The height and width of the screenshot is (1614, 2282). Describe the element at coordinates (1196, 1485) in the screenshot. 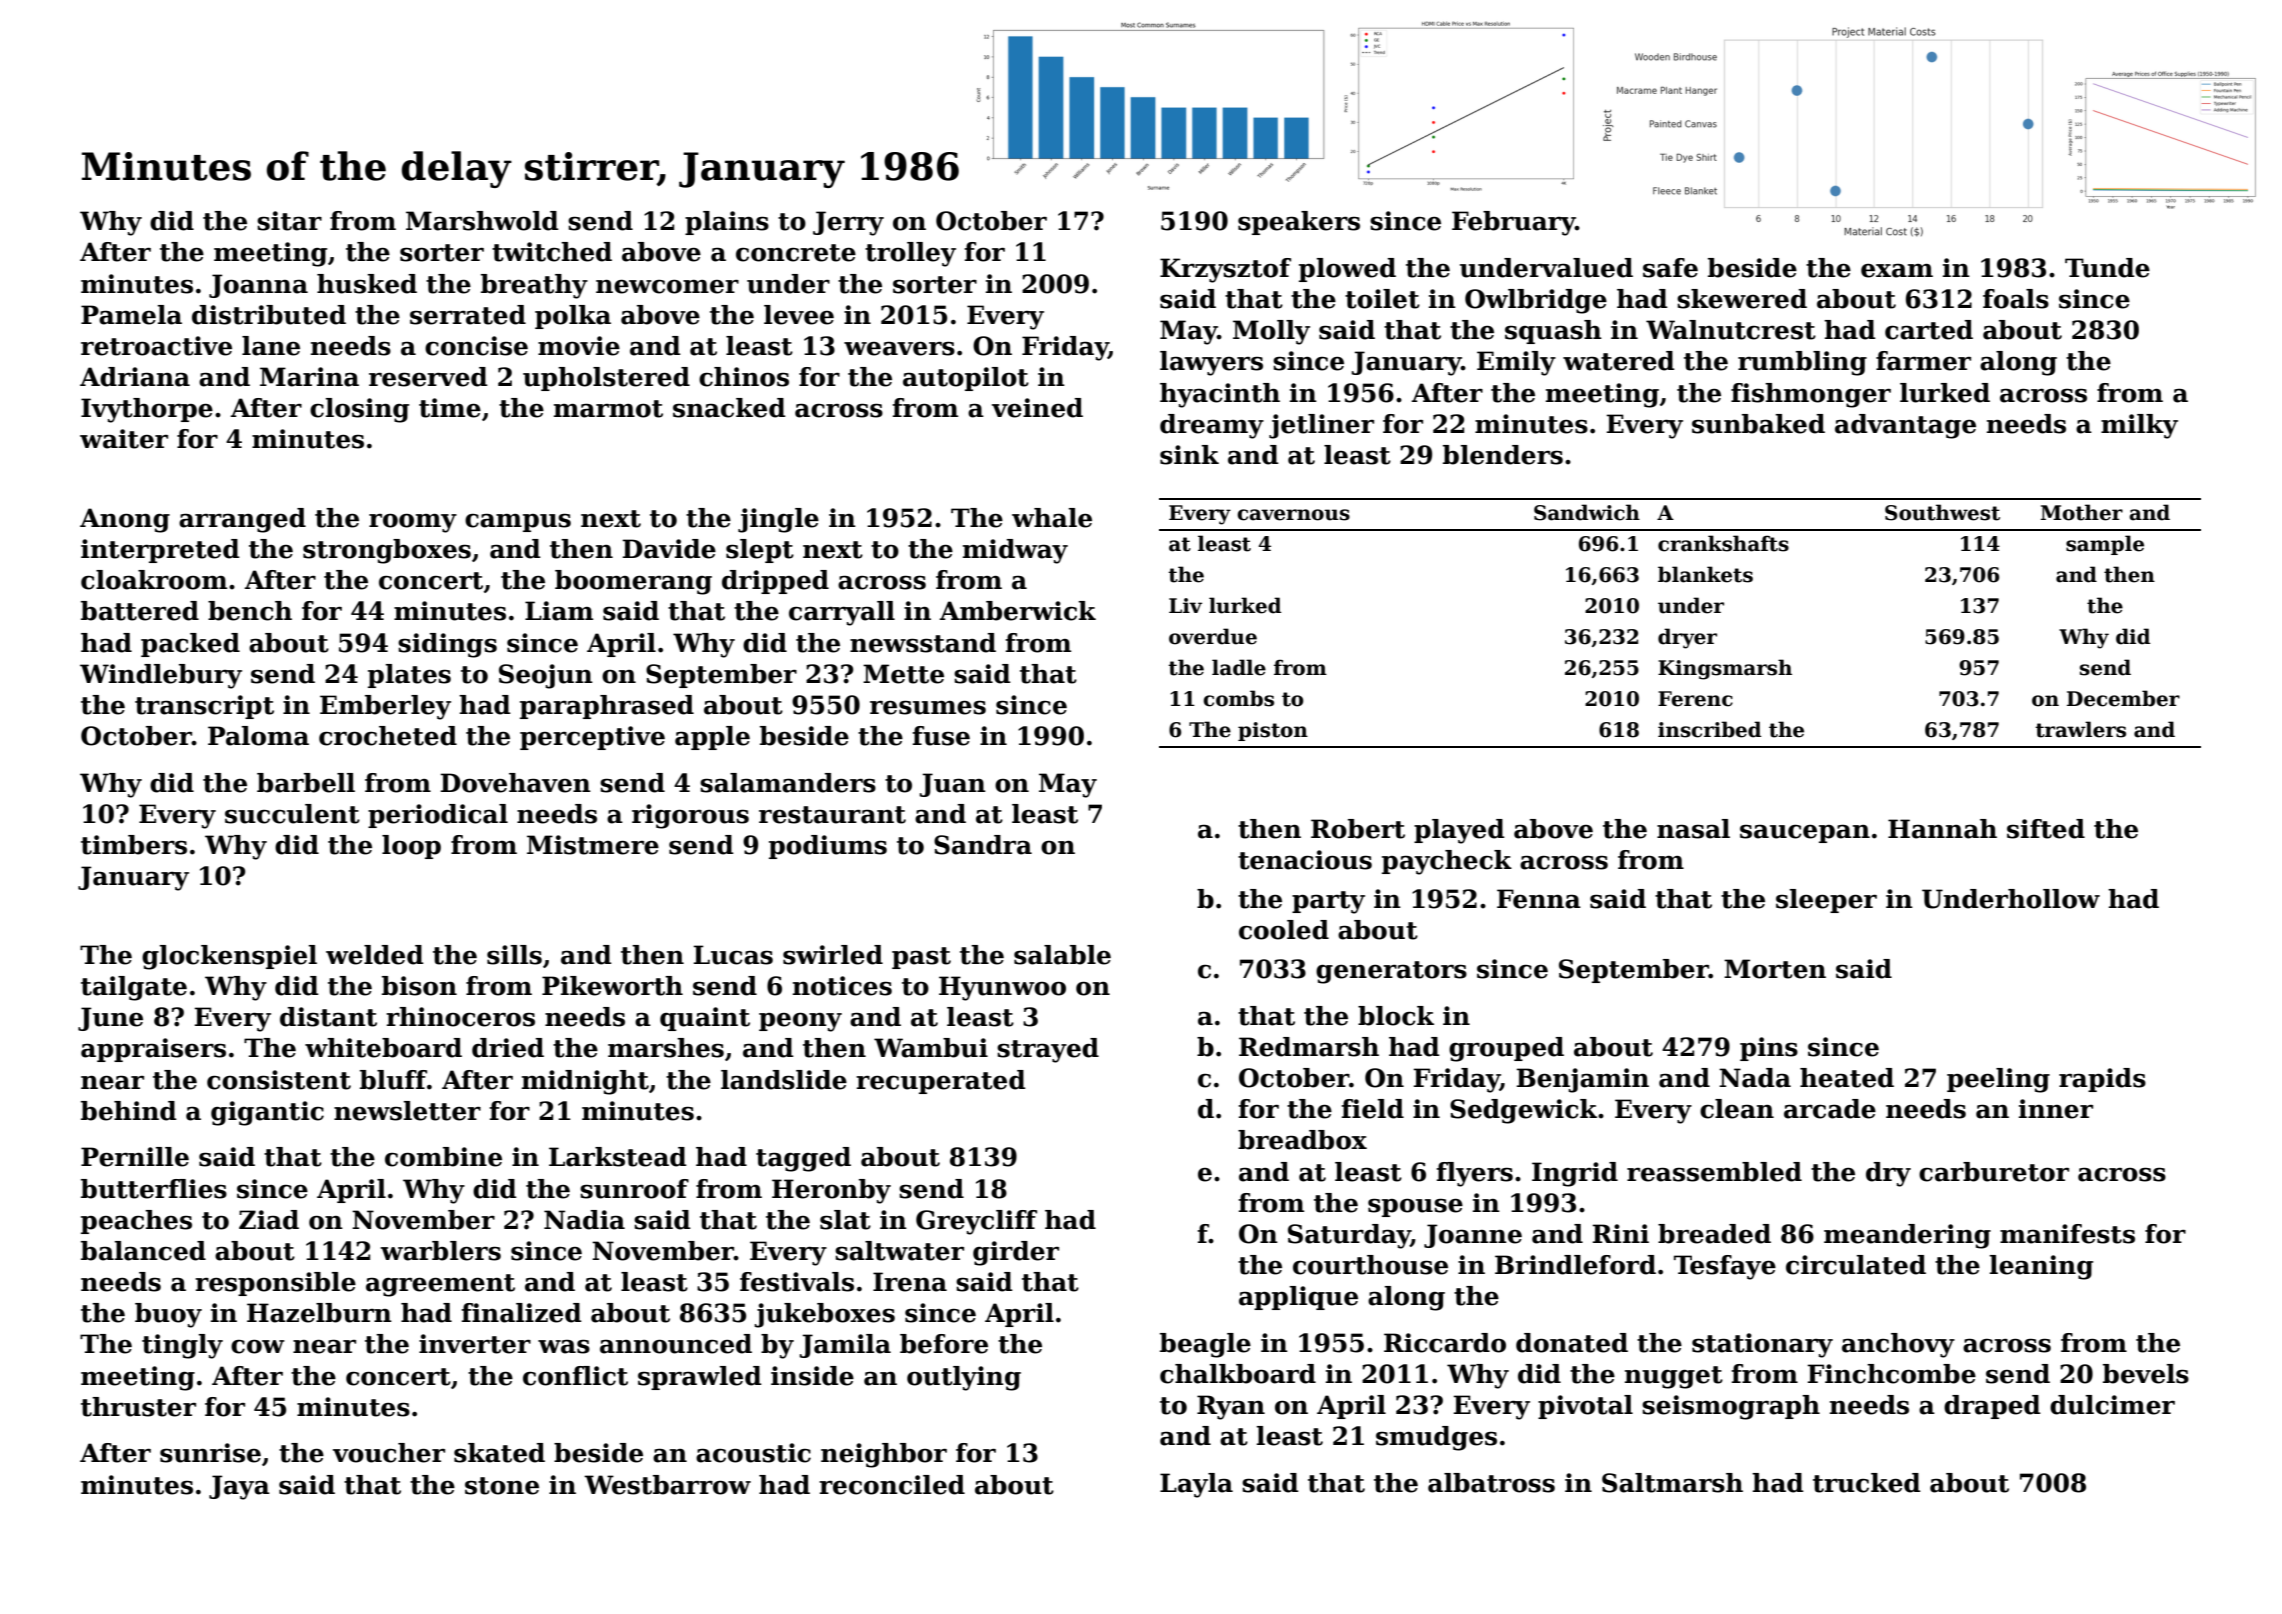

I see `Layla` at that location.
